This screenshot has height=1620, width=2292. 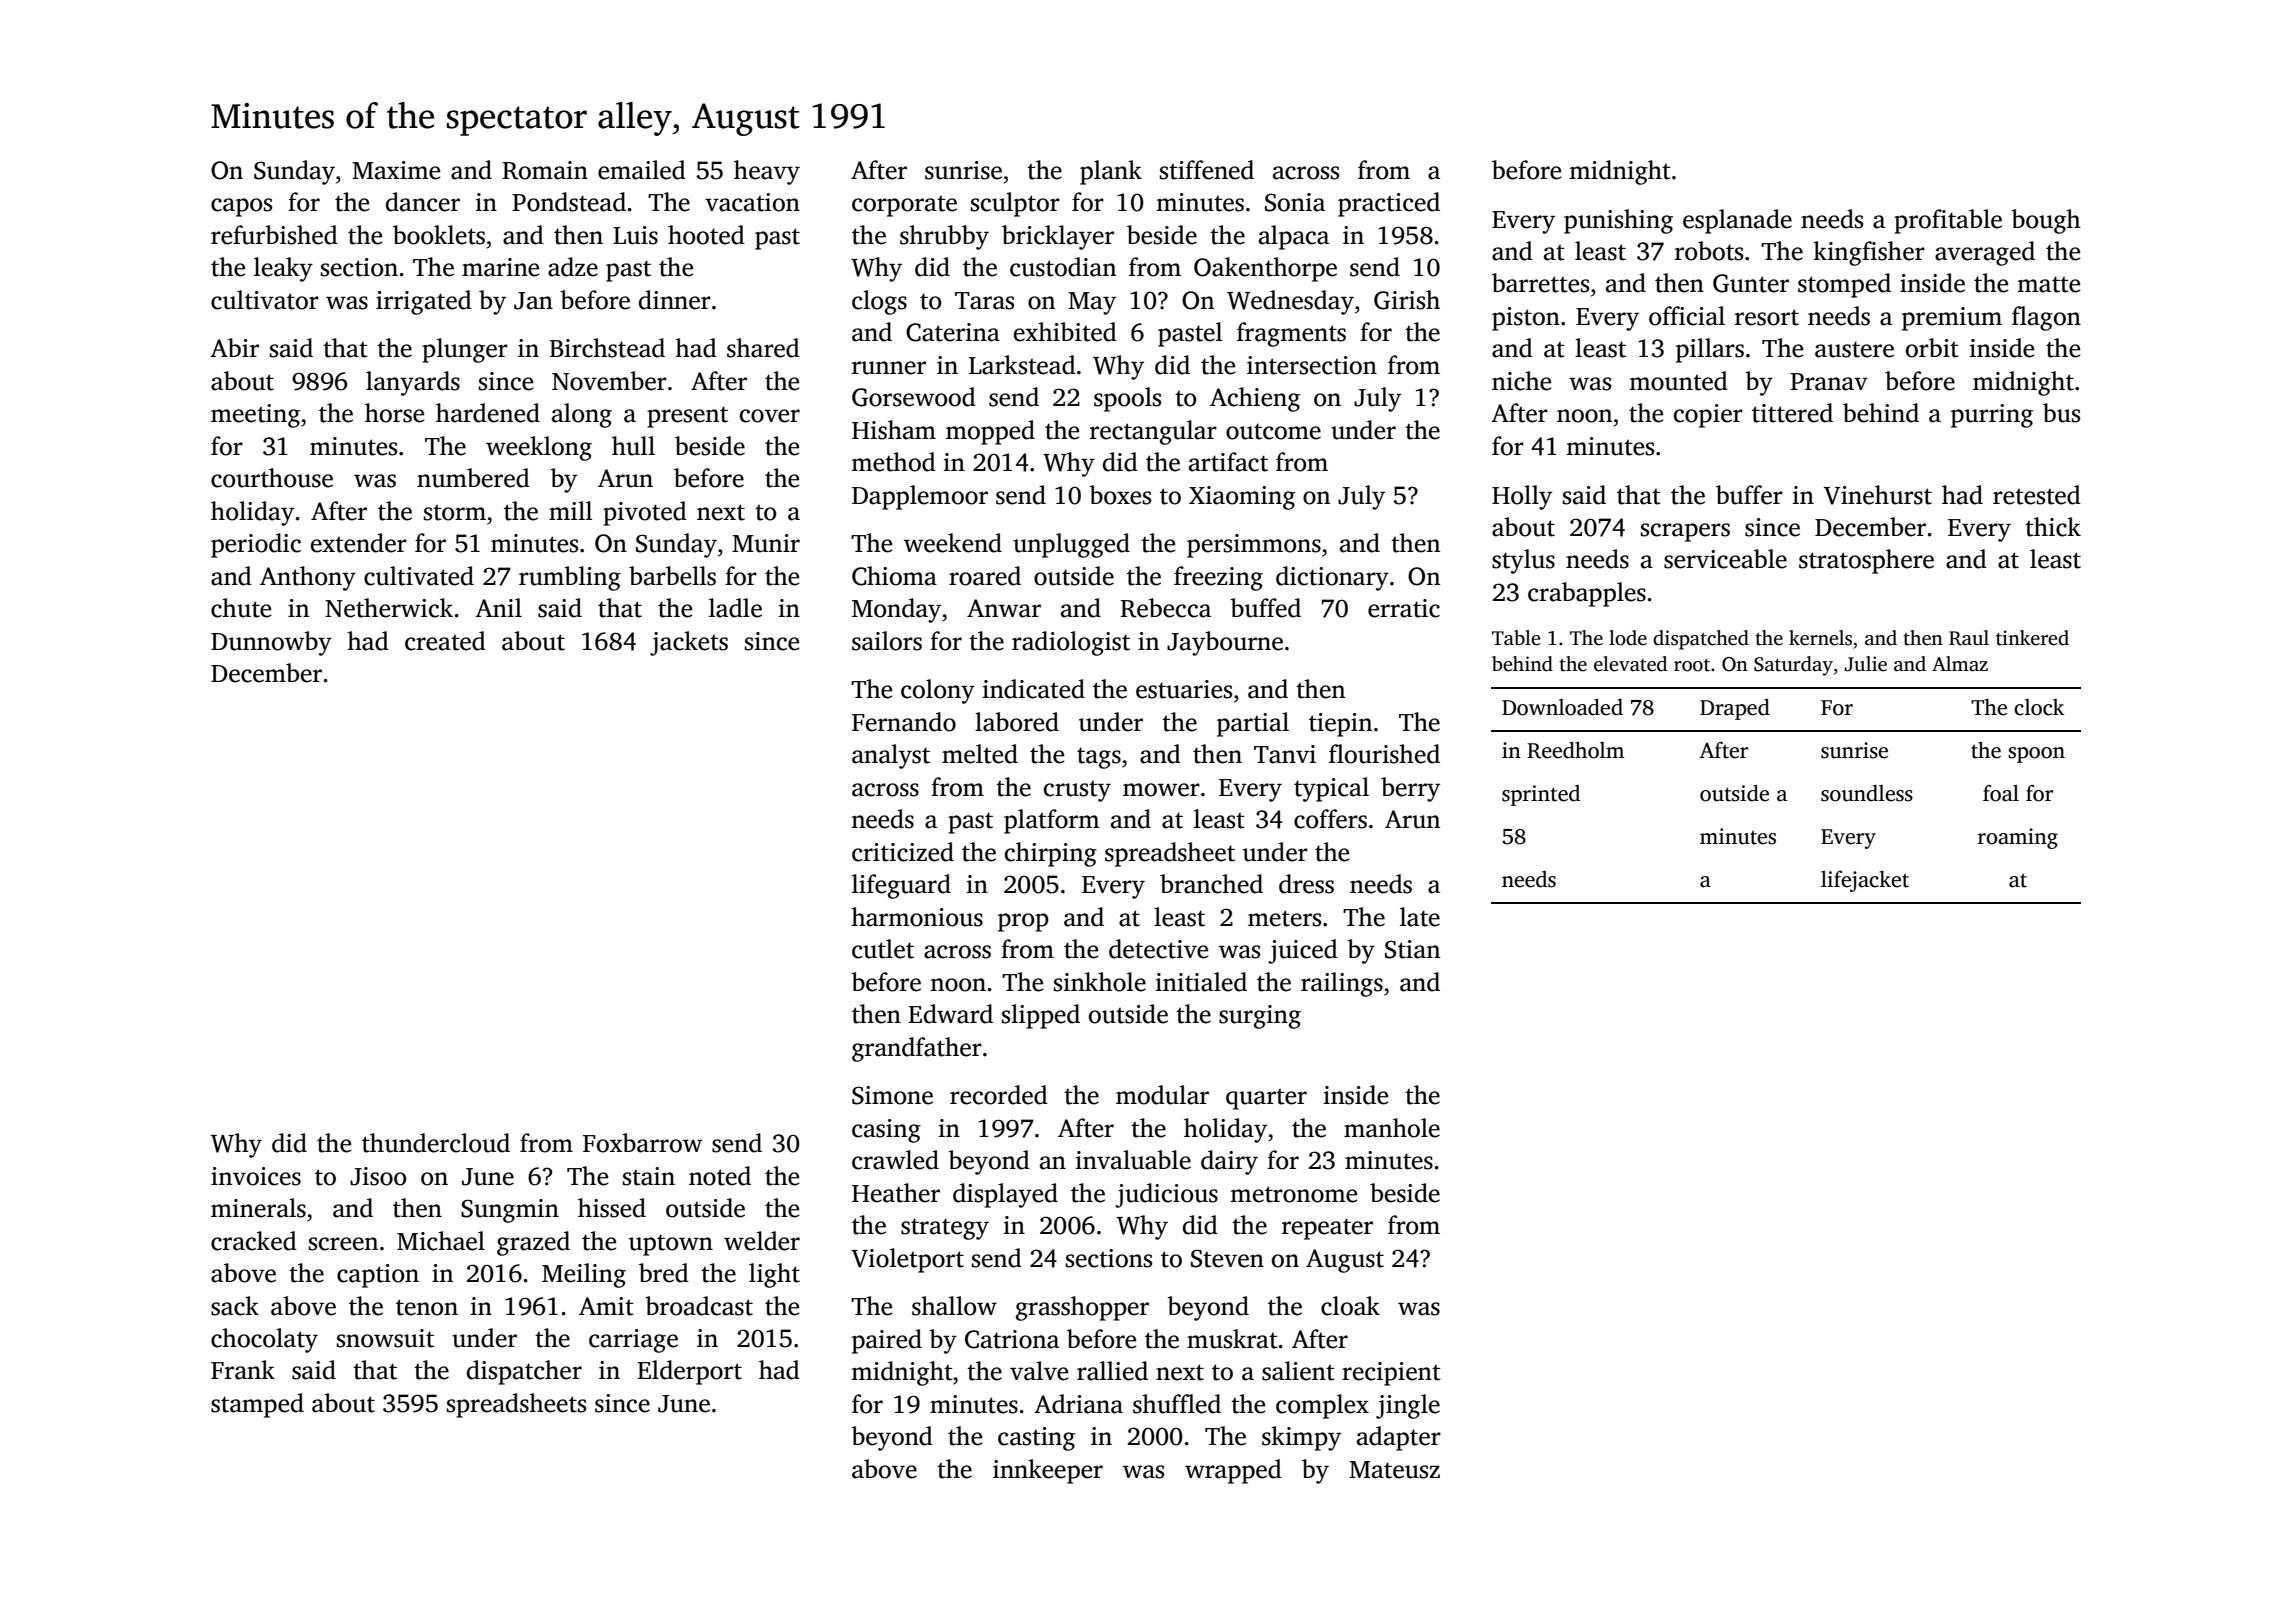 What do you see at coordinates (524, 1372) in the screenshot?
I see `dispatcher` at bounding box center [524, 1372].
